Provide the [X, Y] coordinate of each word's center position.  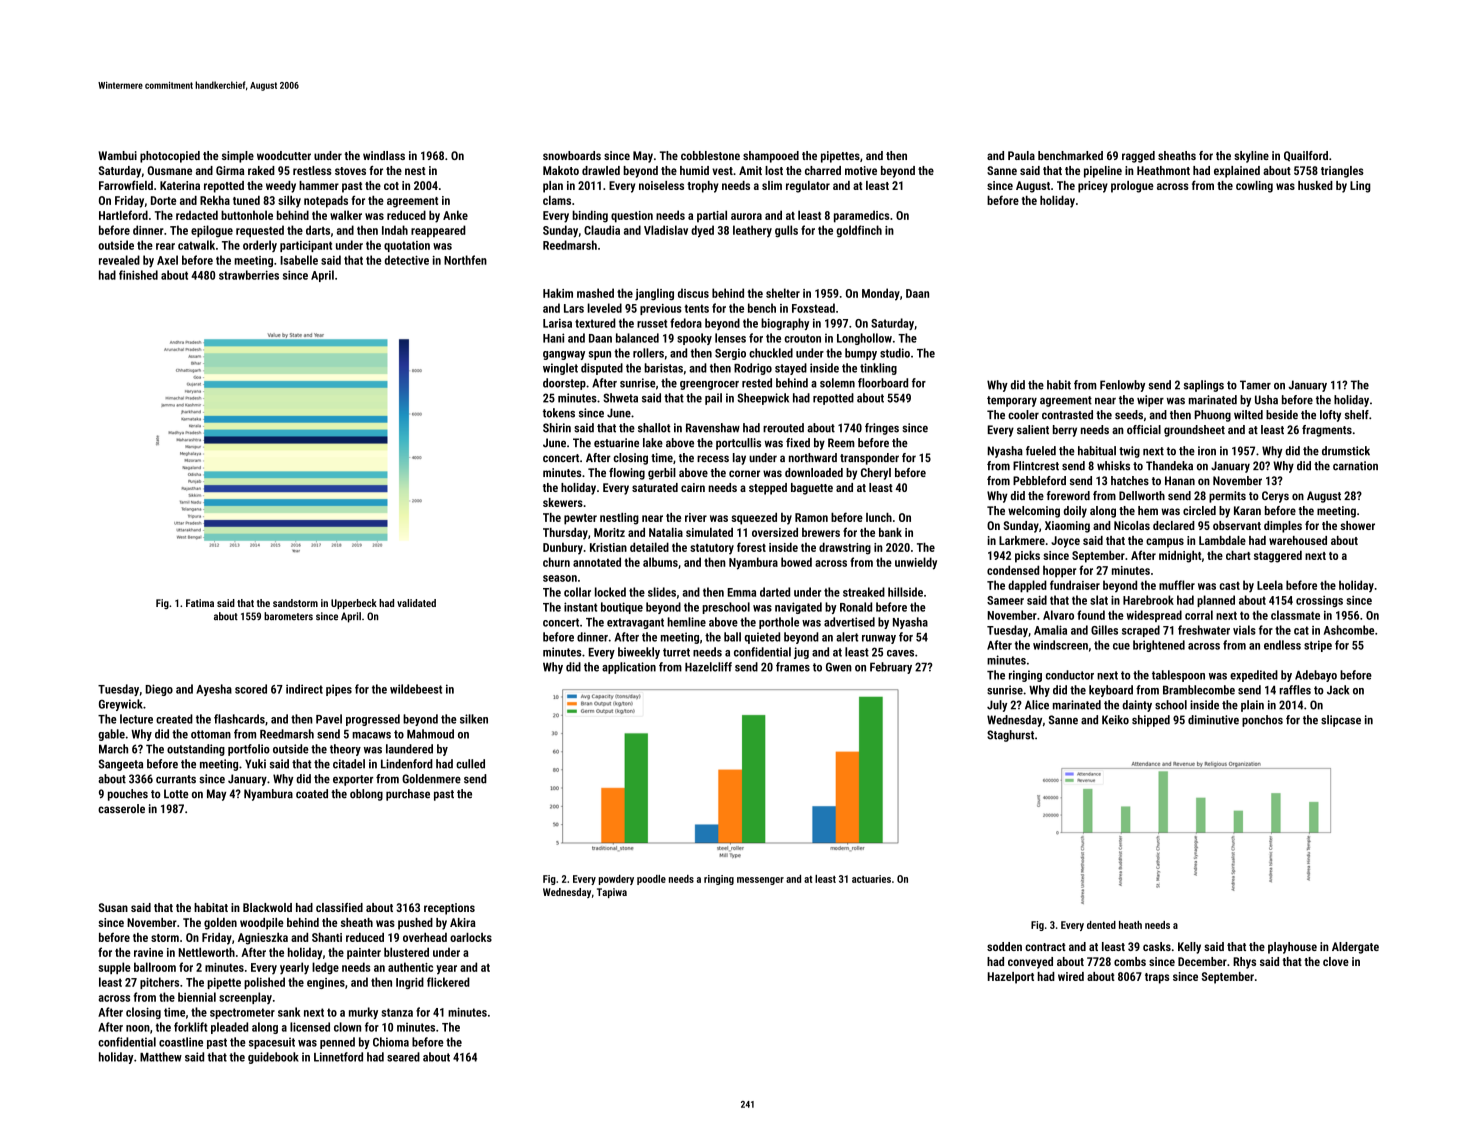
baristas [663, 368]
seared [403, 1057]
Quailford [1306, 156]
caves [900, 653]
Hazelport [1011, 978]
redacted [197, 215]
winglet [560, 369]
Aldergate [1355, 948]
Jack [1338, 690]
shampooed [771, 157]
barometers [288, 616]
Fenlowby [1122, 386]
